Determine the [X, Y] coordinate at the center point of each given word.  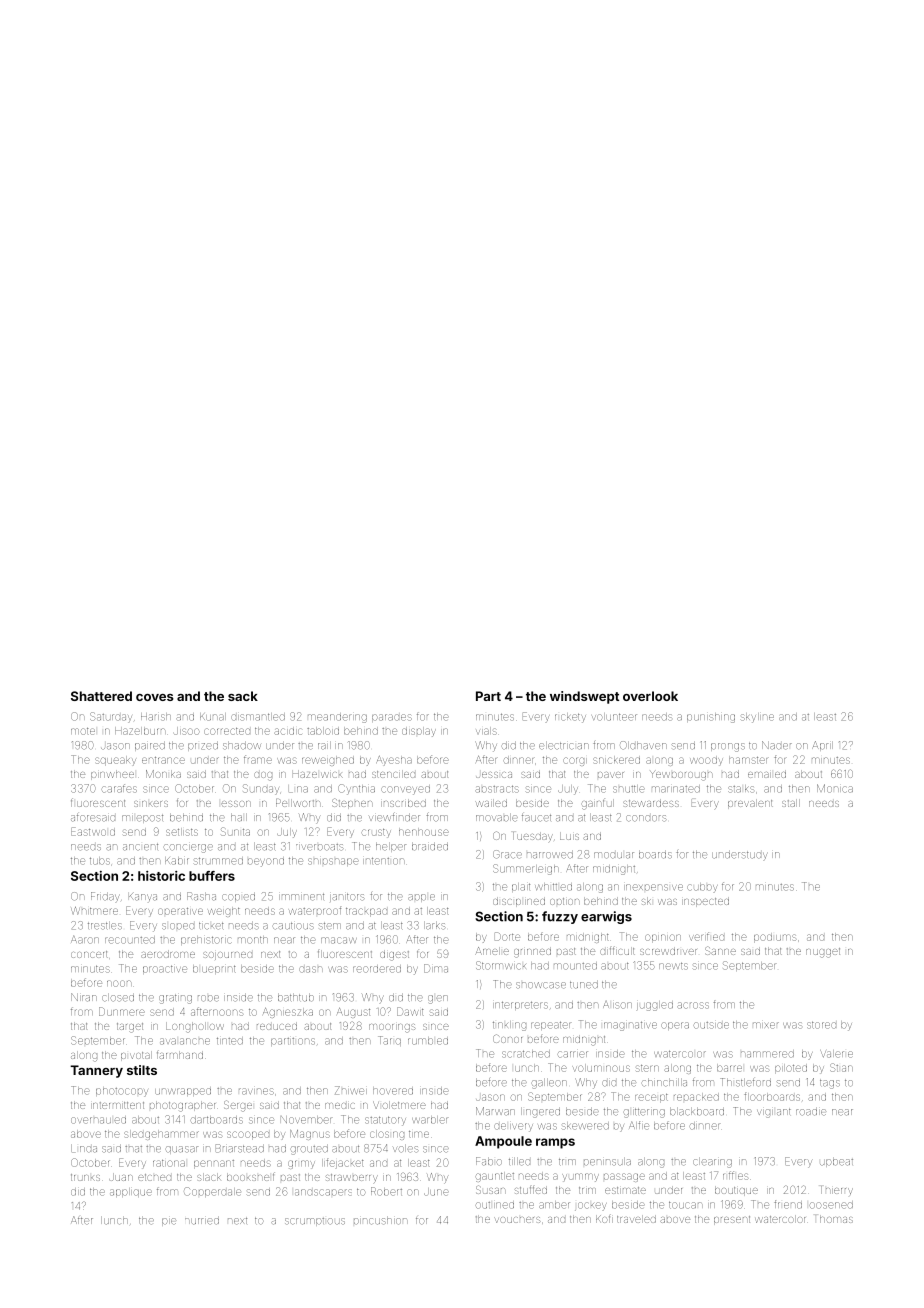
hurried [202, 1221]
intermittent [117, 1105]
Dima [436, 968]
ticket [211, 926]
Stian [841, 1067]
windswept [584, 697]
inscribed [403, 803]
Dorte [507, 936]
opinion [663, 938]
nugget [823, 953]
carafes [119, 788]
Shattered [101, 696]
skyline [758, 718]
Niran [84, 997]
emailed [767, 774]
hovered [393, 1091]
